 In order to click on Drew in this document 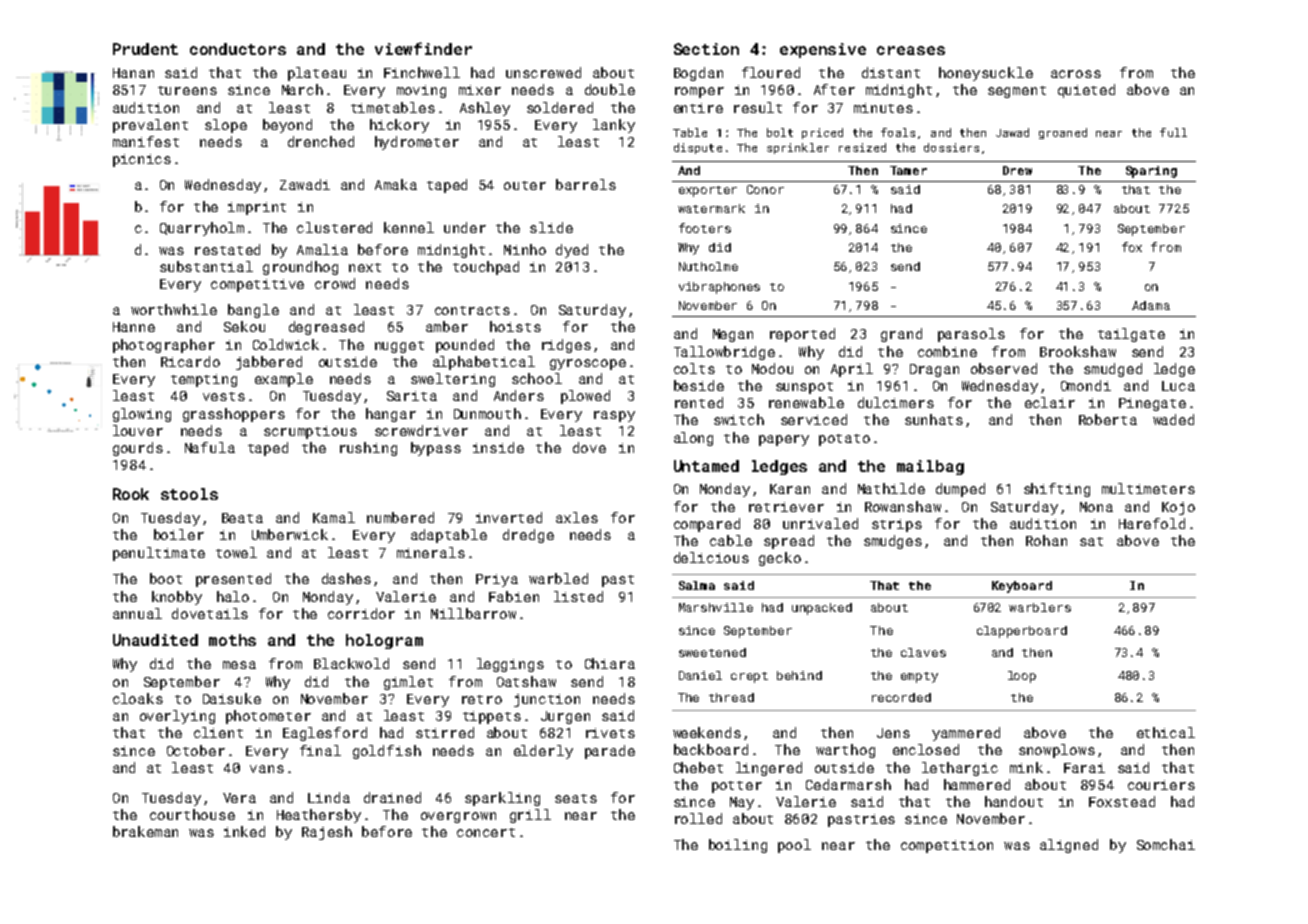, I will do `click(1017, 170)`.
